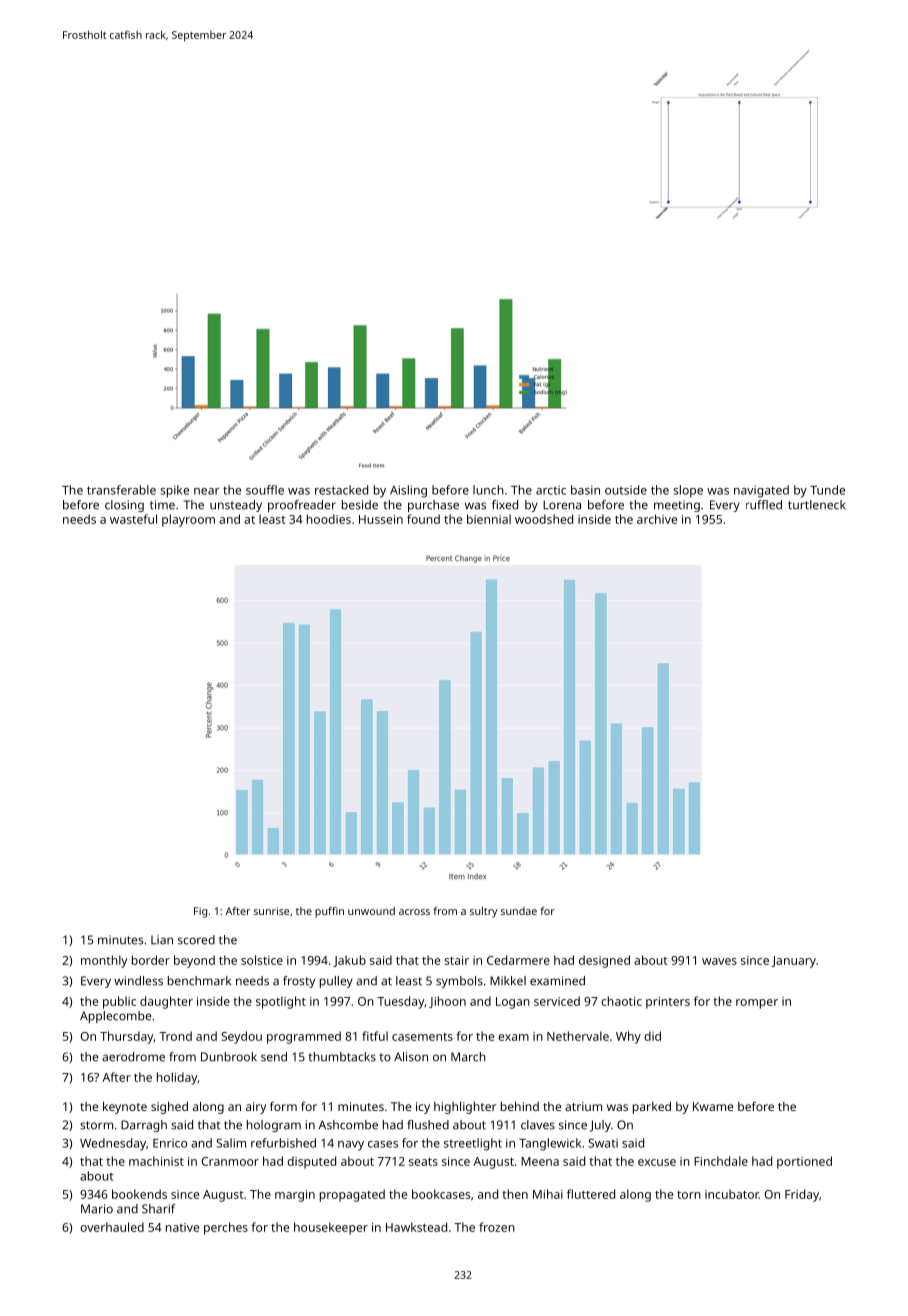 Image resolution: width=908 pixels, height=1316 pixels. Describe the element at coordinates (166, 1002) in the image. I see `daughter` at that location.
